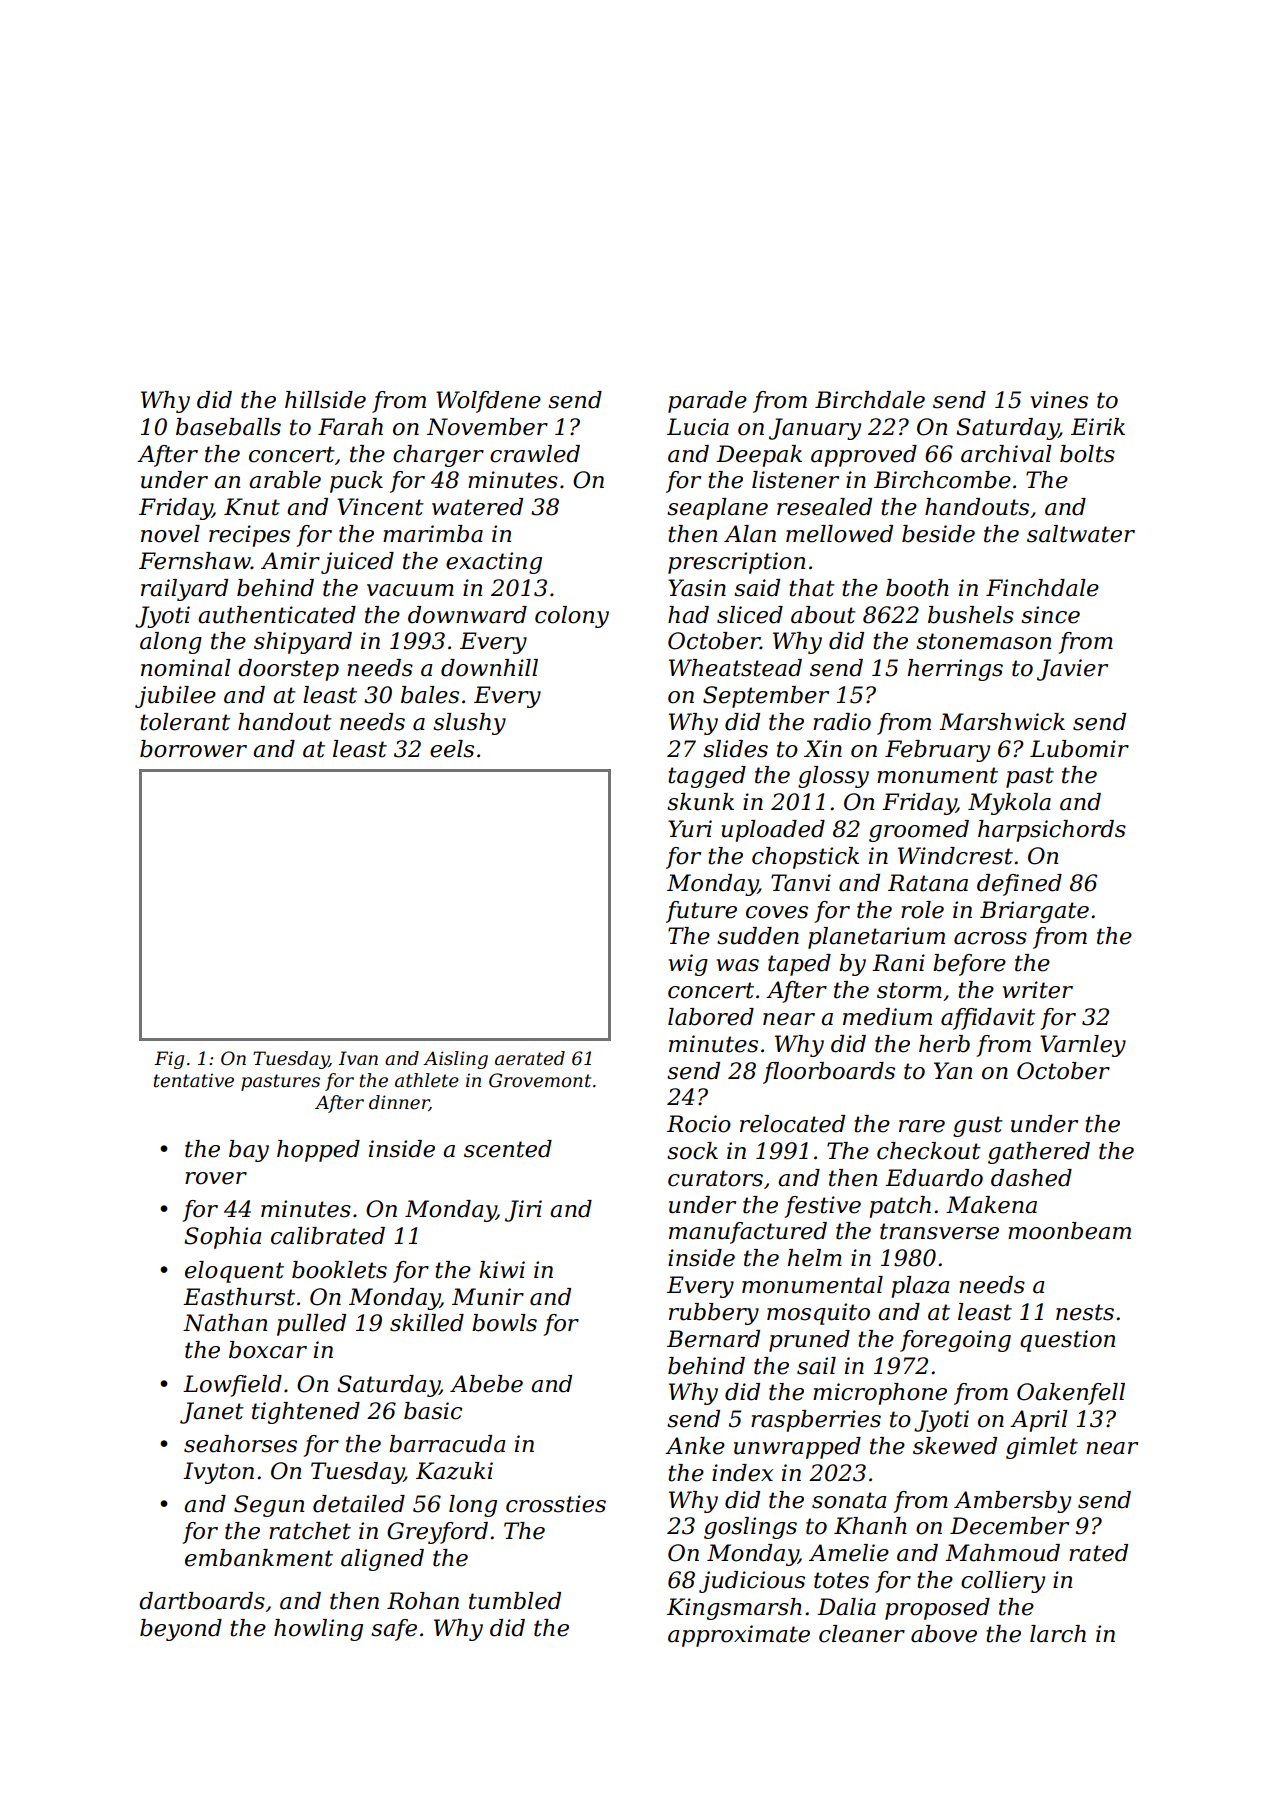 The height and width of the document is (1807, 1278). I want to click on Jiri, so click(523, 1211).
